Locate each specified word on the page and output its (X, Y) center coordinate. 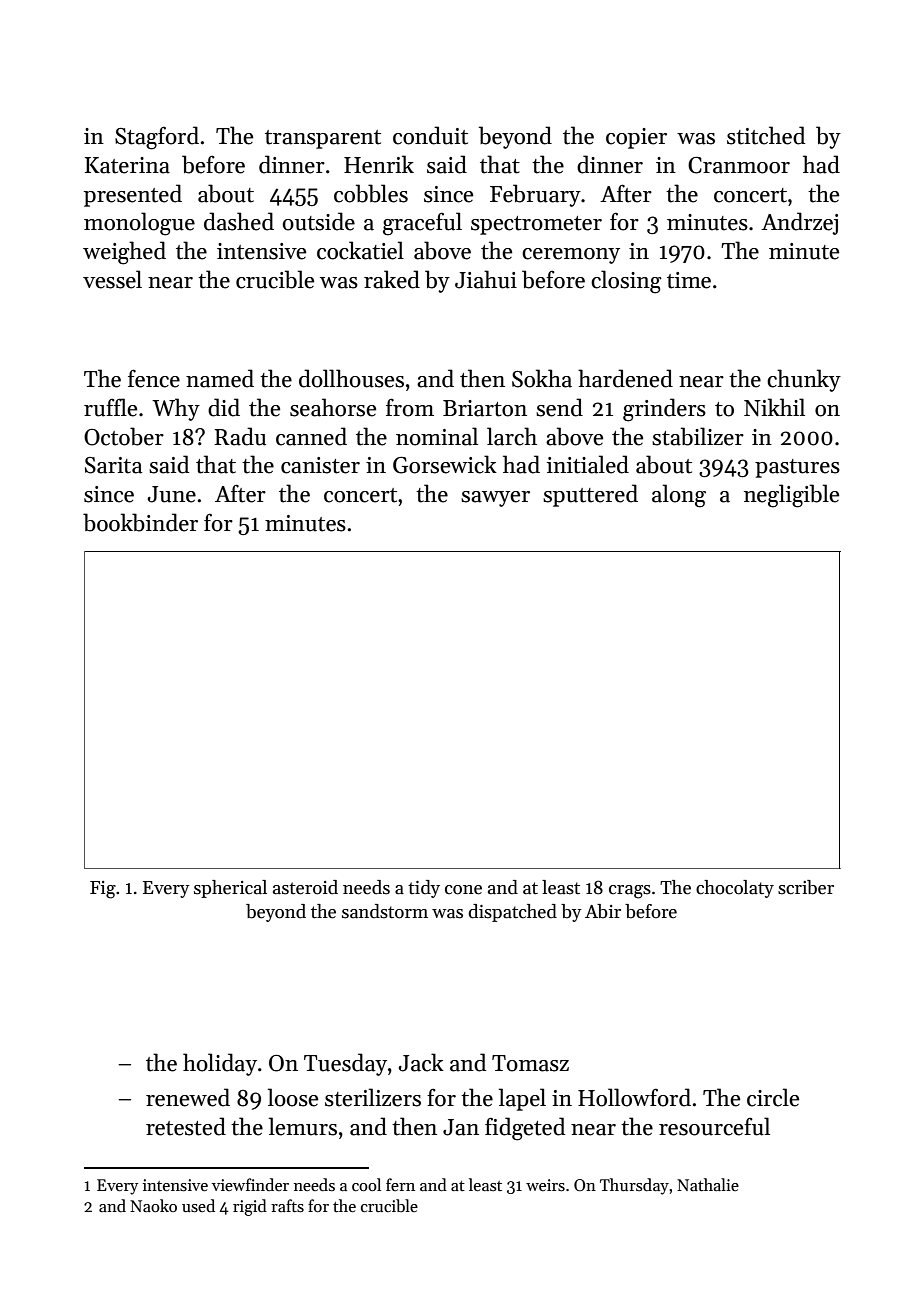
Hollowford (634, 1097)
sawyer (495, 499)
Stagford (157, 138)
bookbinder (140, 522)
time (689, 280)
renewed (188, 1097)
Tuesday (345, 1064)
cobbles (371, 193)
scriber (806, 887)
